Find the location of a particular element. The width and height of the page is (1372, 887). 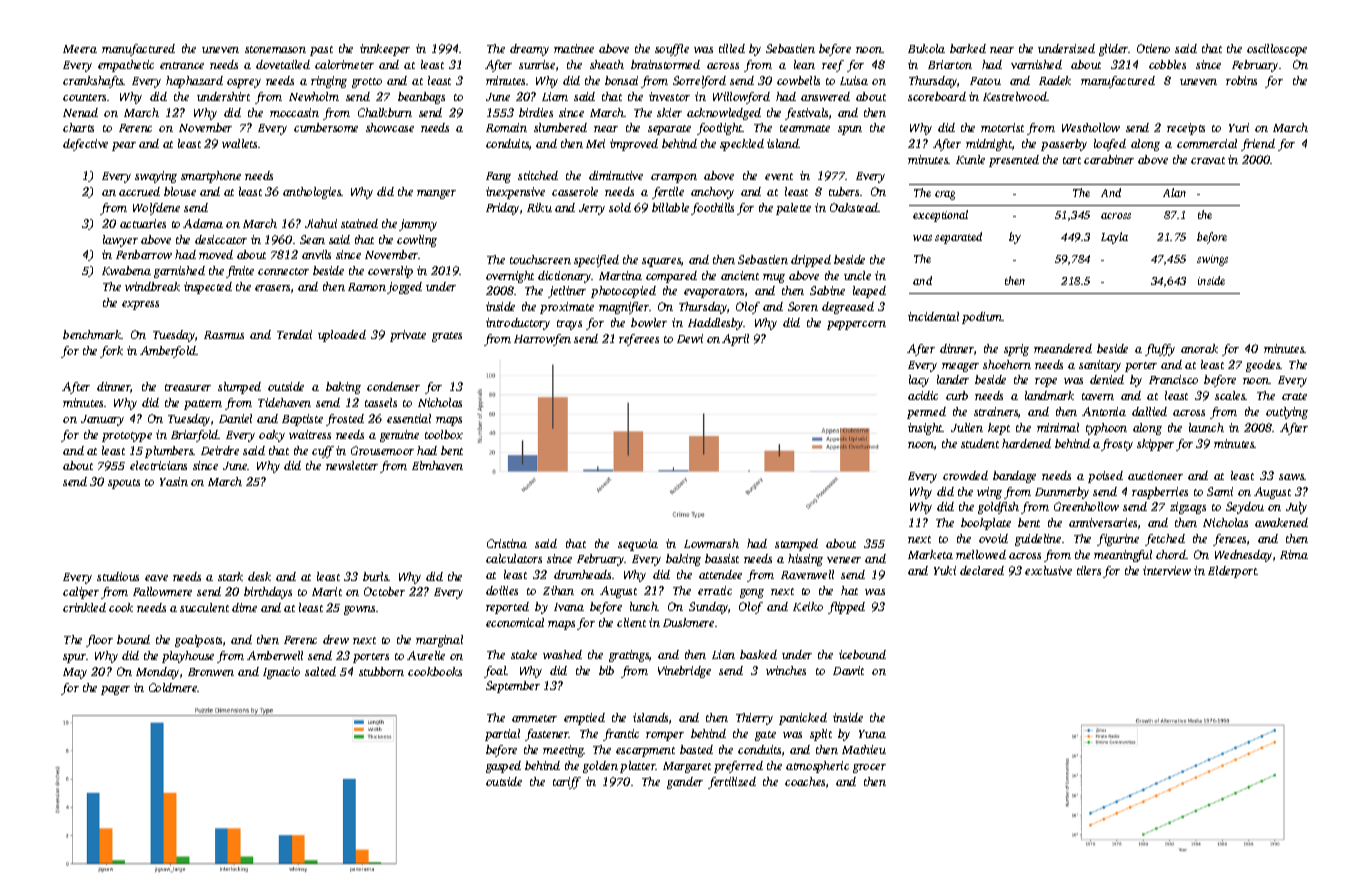

Luisa is located at coordinates (854, 80).
